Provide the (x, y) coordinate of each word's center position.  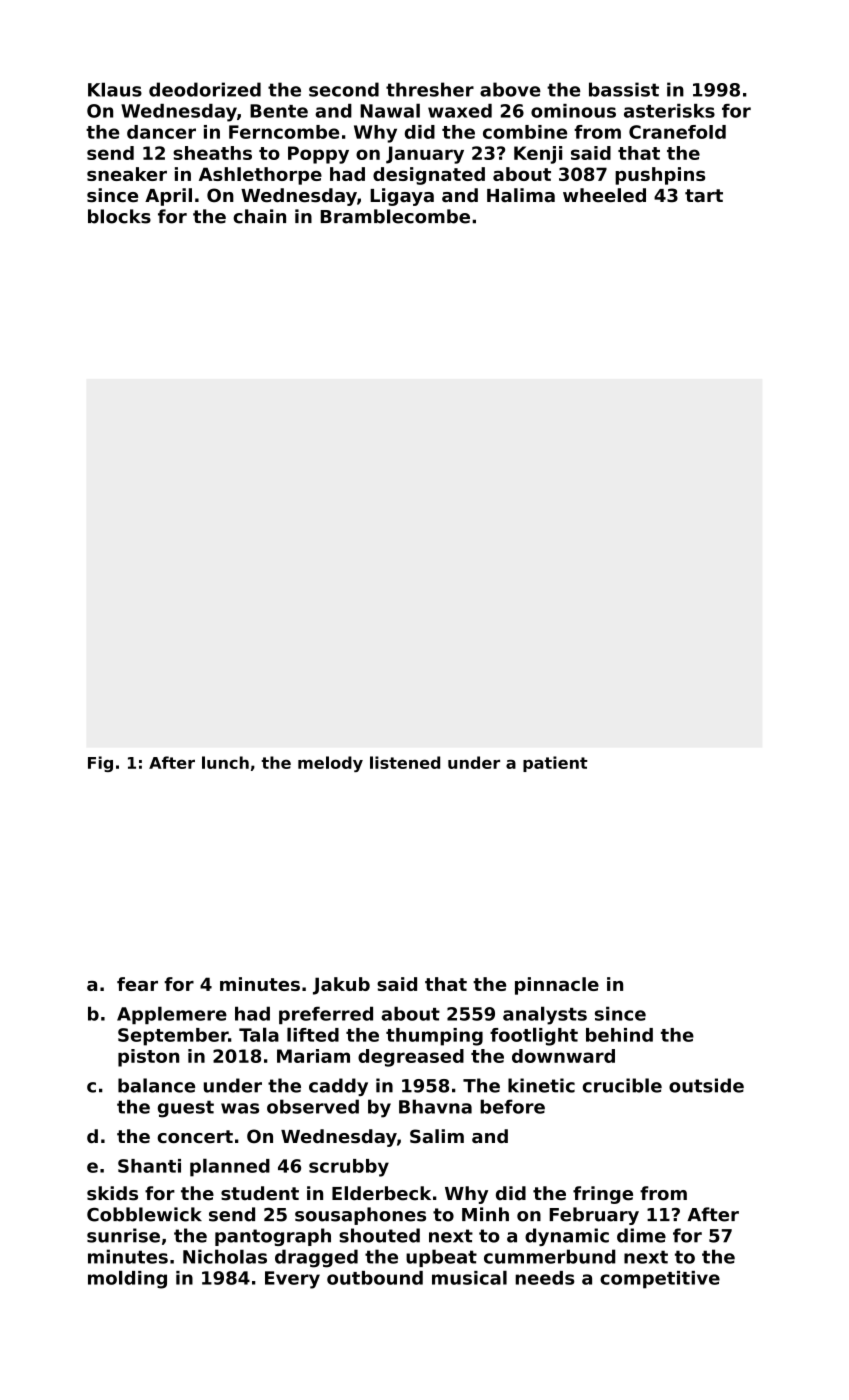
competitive (660, 1280)
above (510, 89)
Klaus (115, 89)
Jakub (341, 986)
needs (545, 1278)
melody (330, 764)
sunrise (123, 1235)
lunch (225, 762)
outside (706, 1085)
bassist (624, 89)
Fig (100, 764)
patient (555, 764)
